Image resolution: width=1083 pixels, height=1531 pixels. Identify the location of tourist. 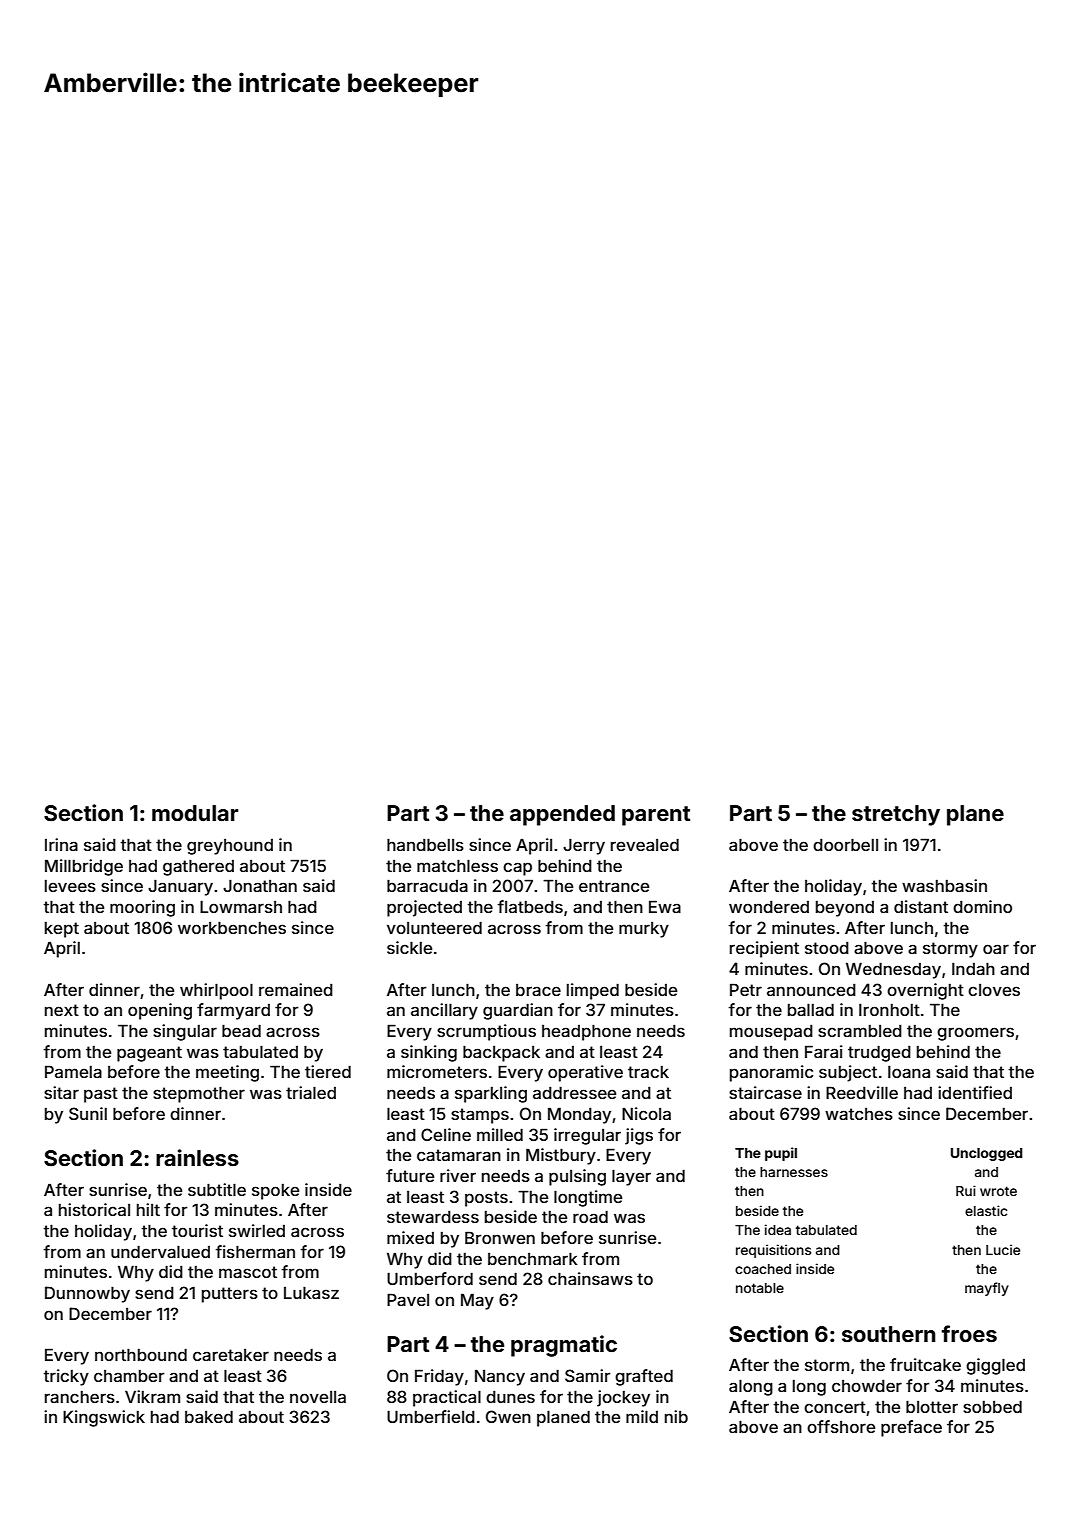
(197, 1230).
